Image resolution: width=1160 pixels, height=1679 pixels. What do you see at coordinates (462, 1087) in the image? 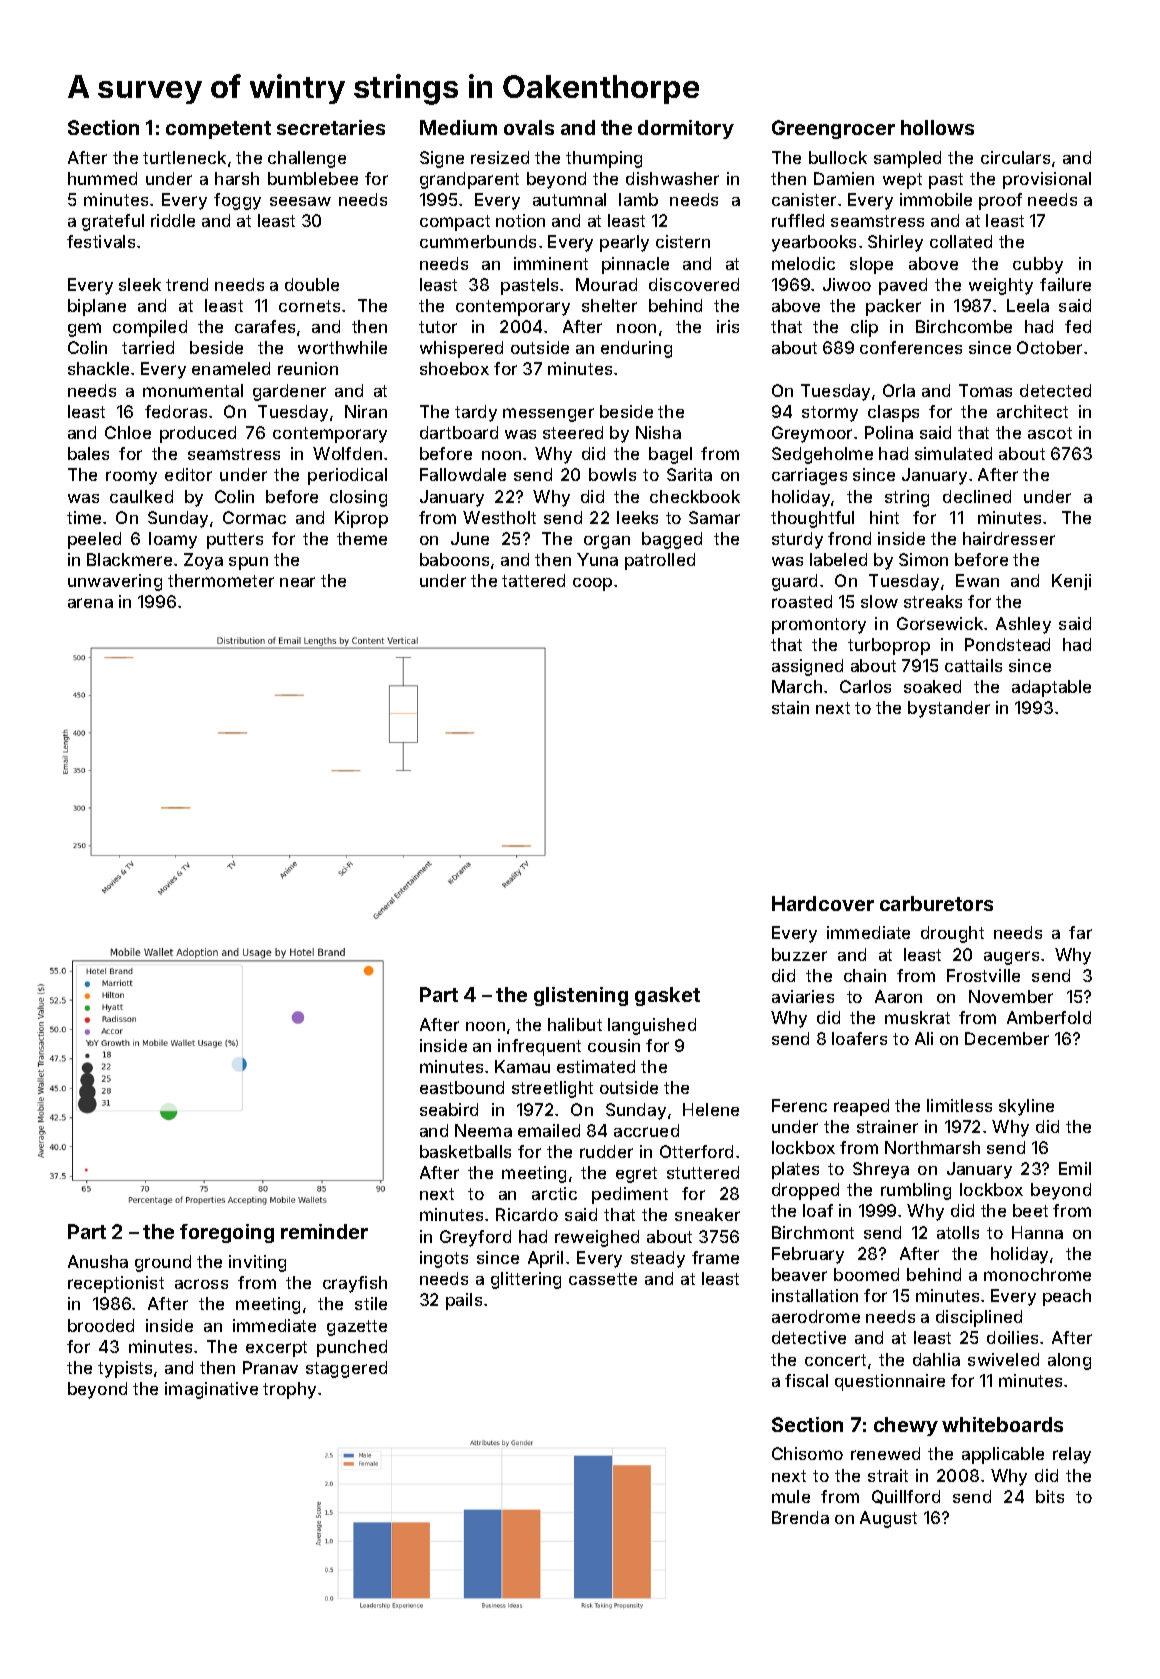
I see `eastbound` at bounding box center [462, 1087].
